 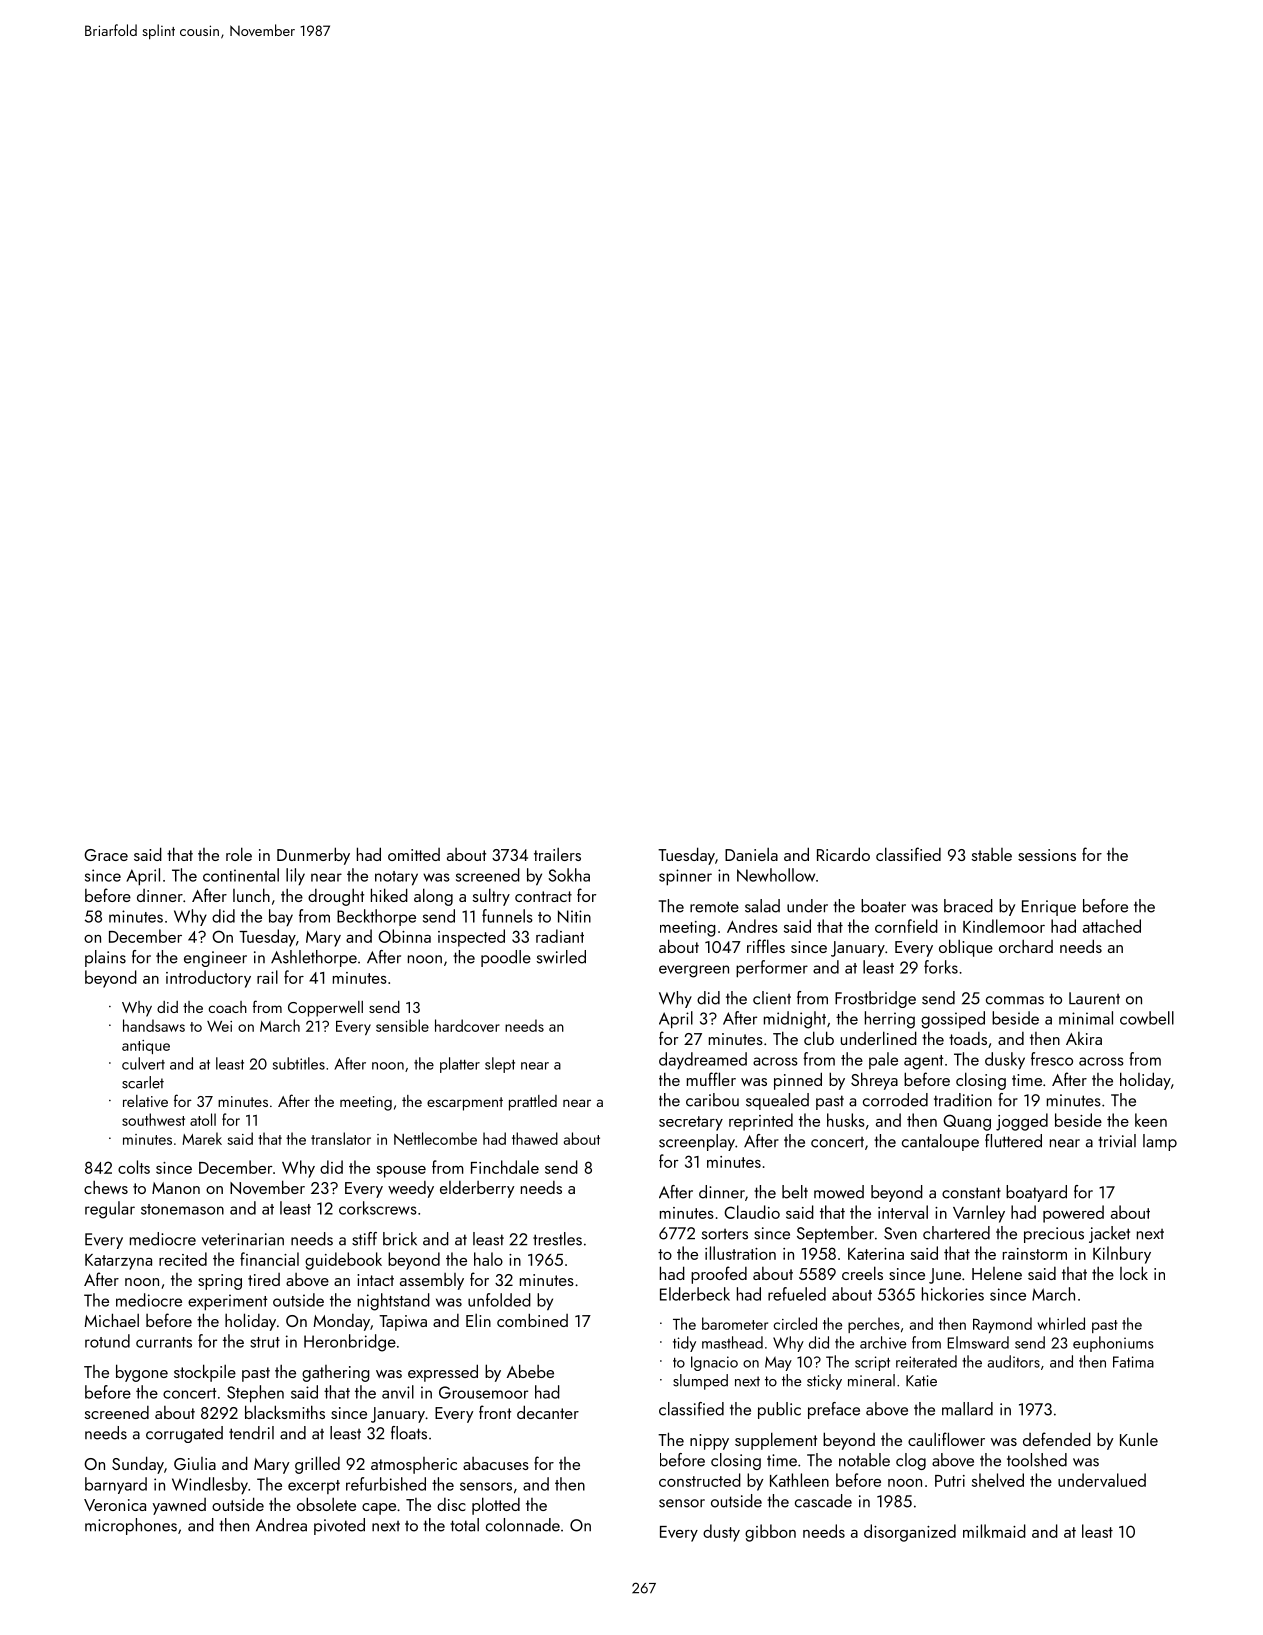 I want to click on dusky, so click(x=1005, y=1061).
